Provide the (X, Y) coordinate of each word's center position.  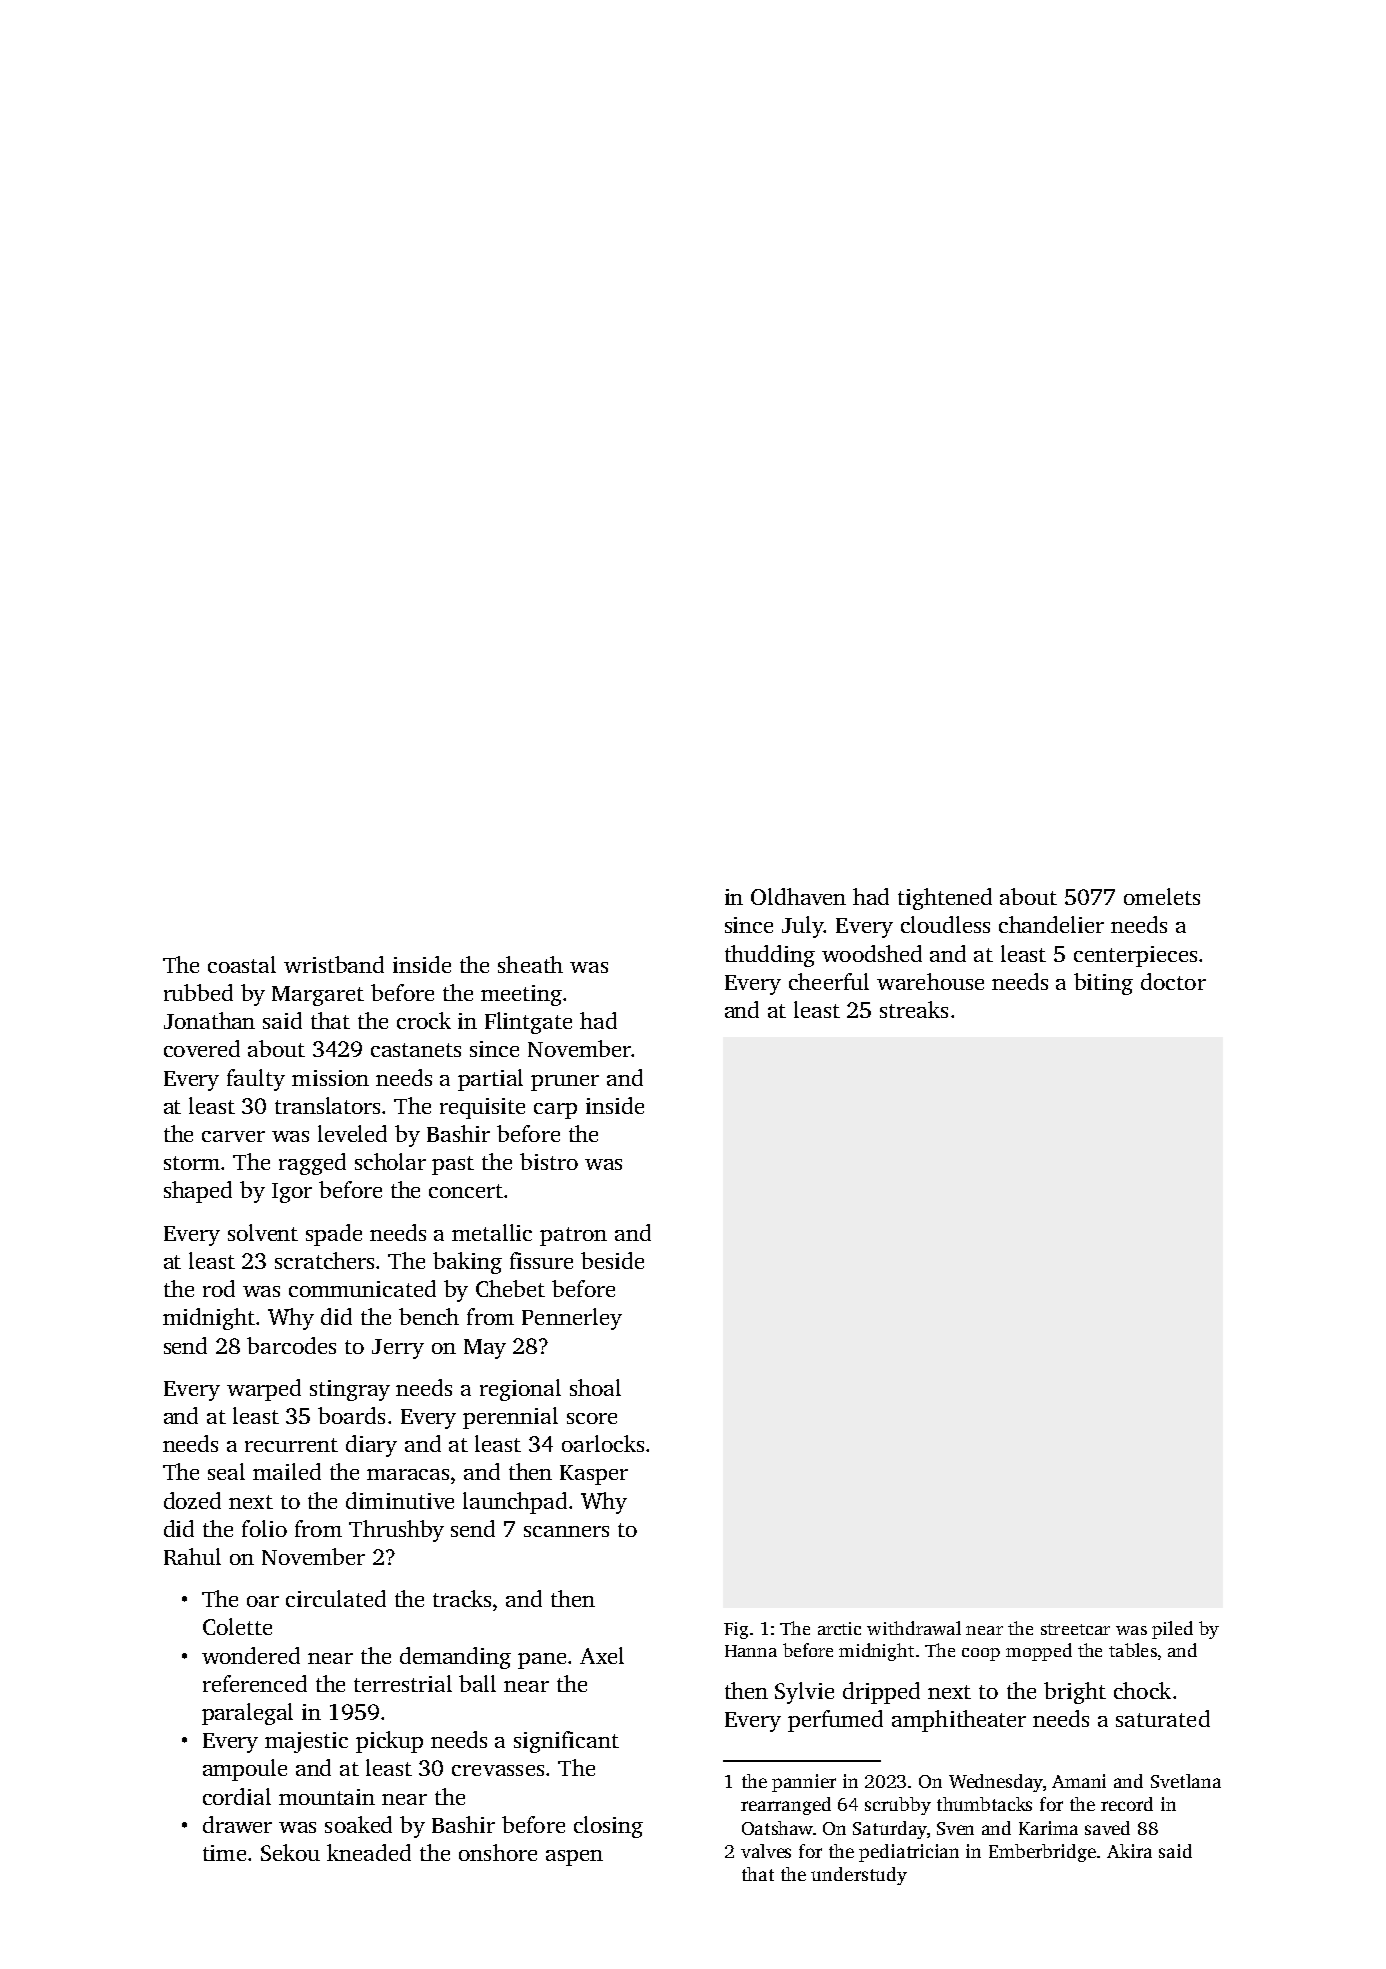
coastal (242, 964)
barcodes (291, 1345)
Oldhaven (798, 896)
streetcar (1075, 1629)
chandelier (1051, 924)
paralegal (247, 1714)
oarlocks (603, 1443)
